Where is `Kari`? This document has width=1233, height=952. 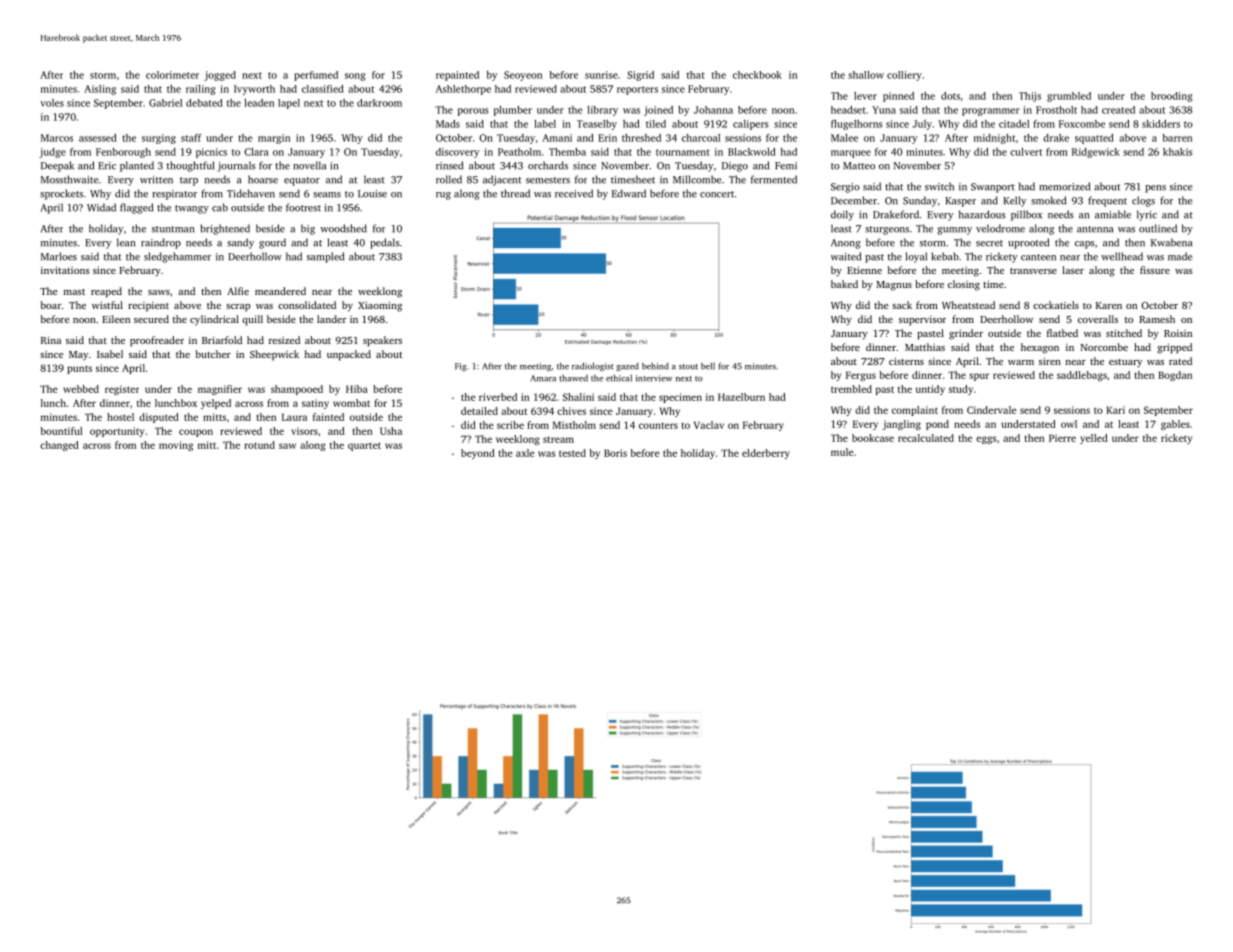 Kari is located at coordinates (1115, 410).
